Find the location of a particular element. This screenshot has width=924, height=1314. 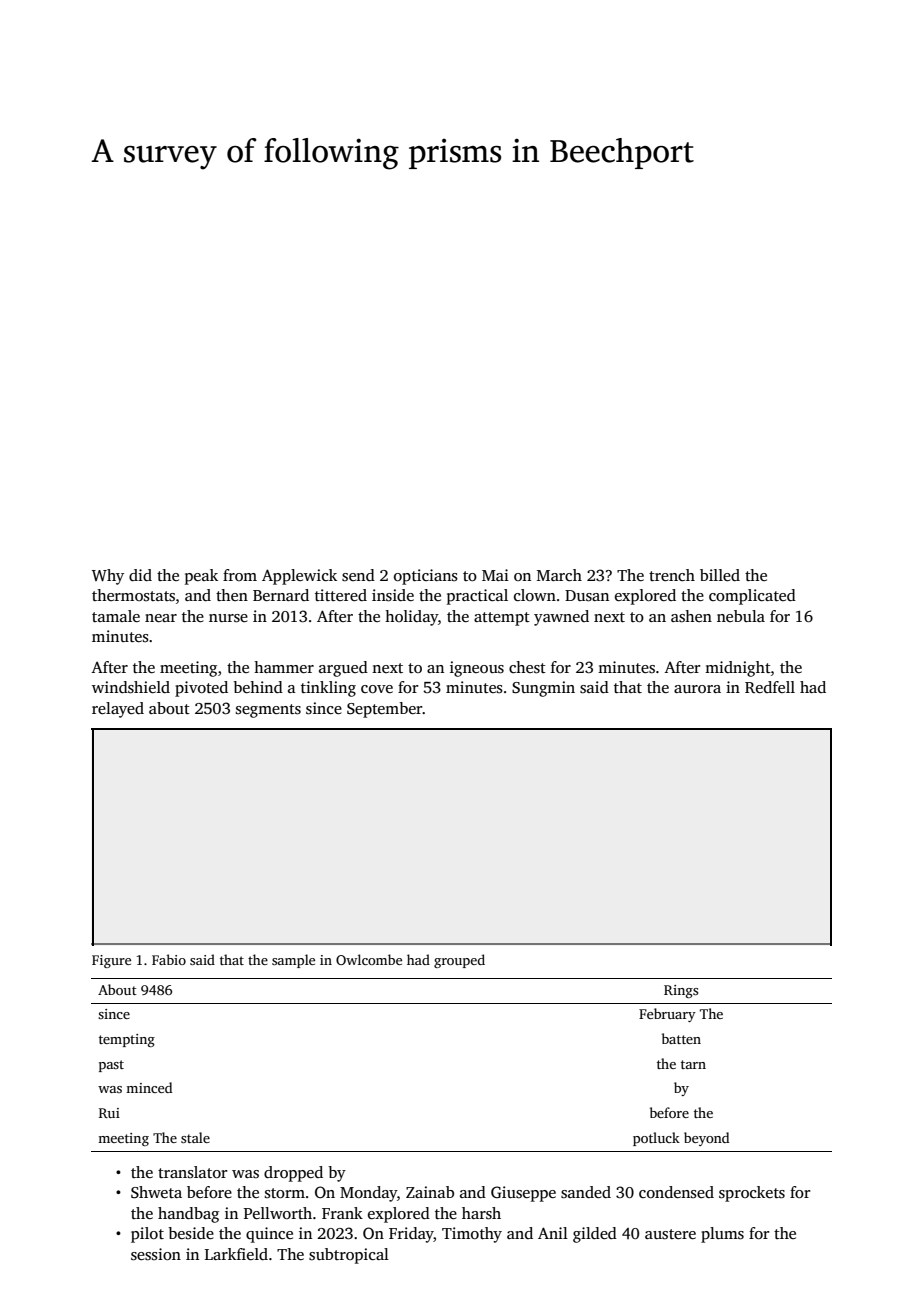

then is located at coordinates (232, 595).
